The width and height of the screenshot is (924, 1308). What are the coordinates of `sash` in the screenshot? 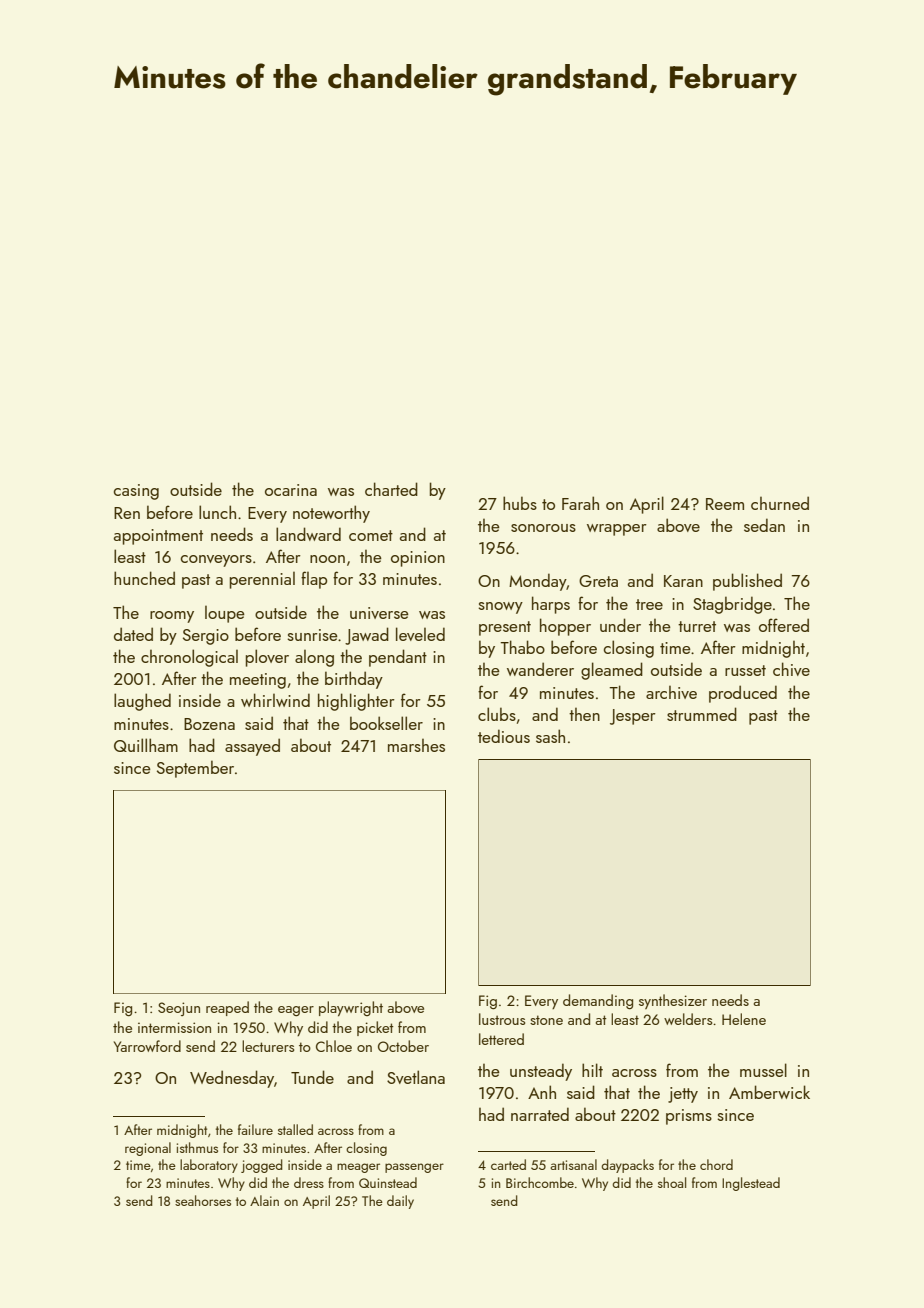 It's located at (550, 736).
